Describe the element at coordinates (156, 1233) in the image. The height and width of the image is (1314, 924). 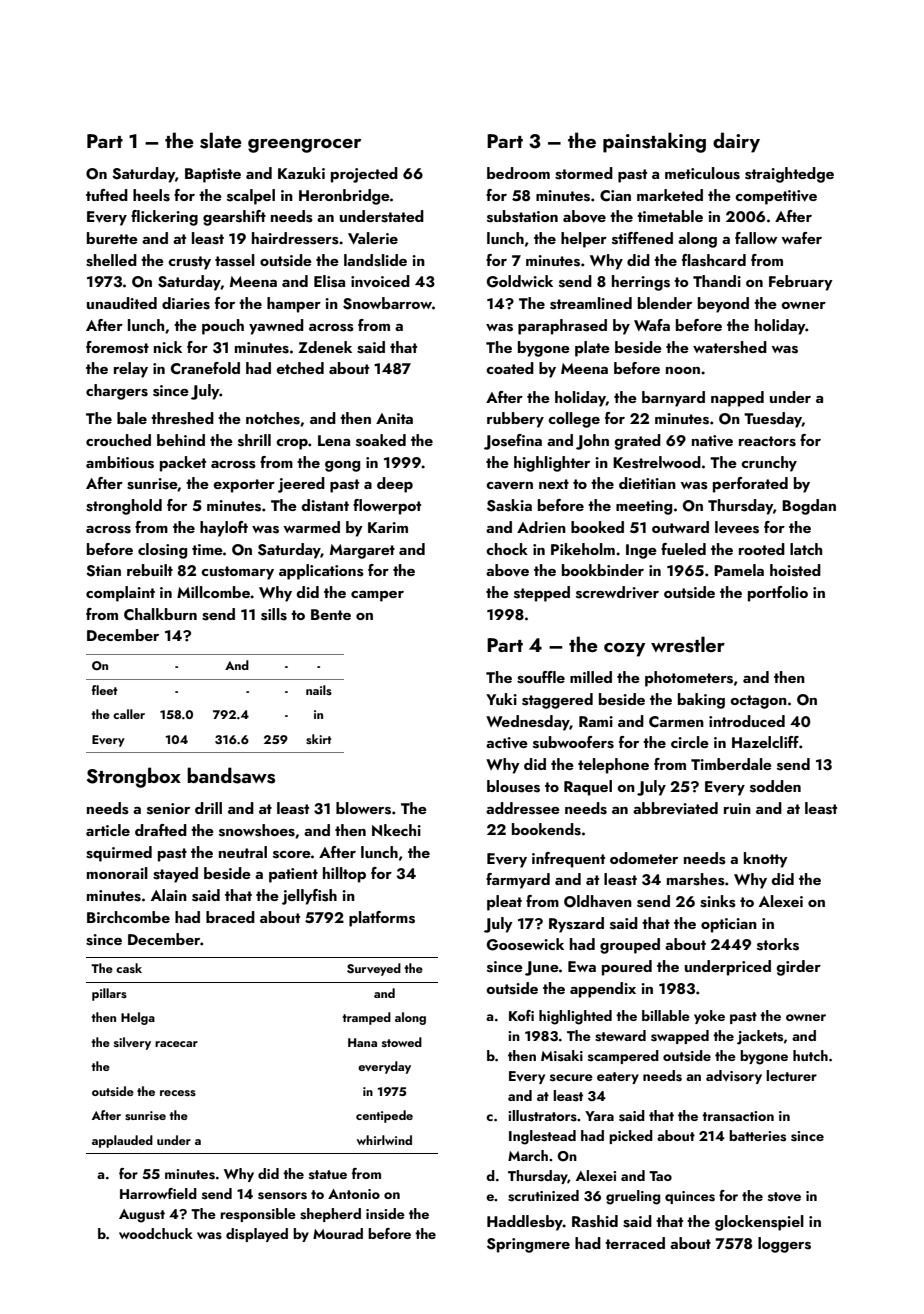
I see `woodchuck` at that location.
